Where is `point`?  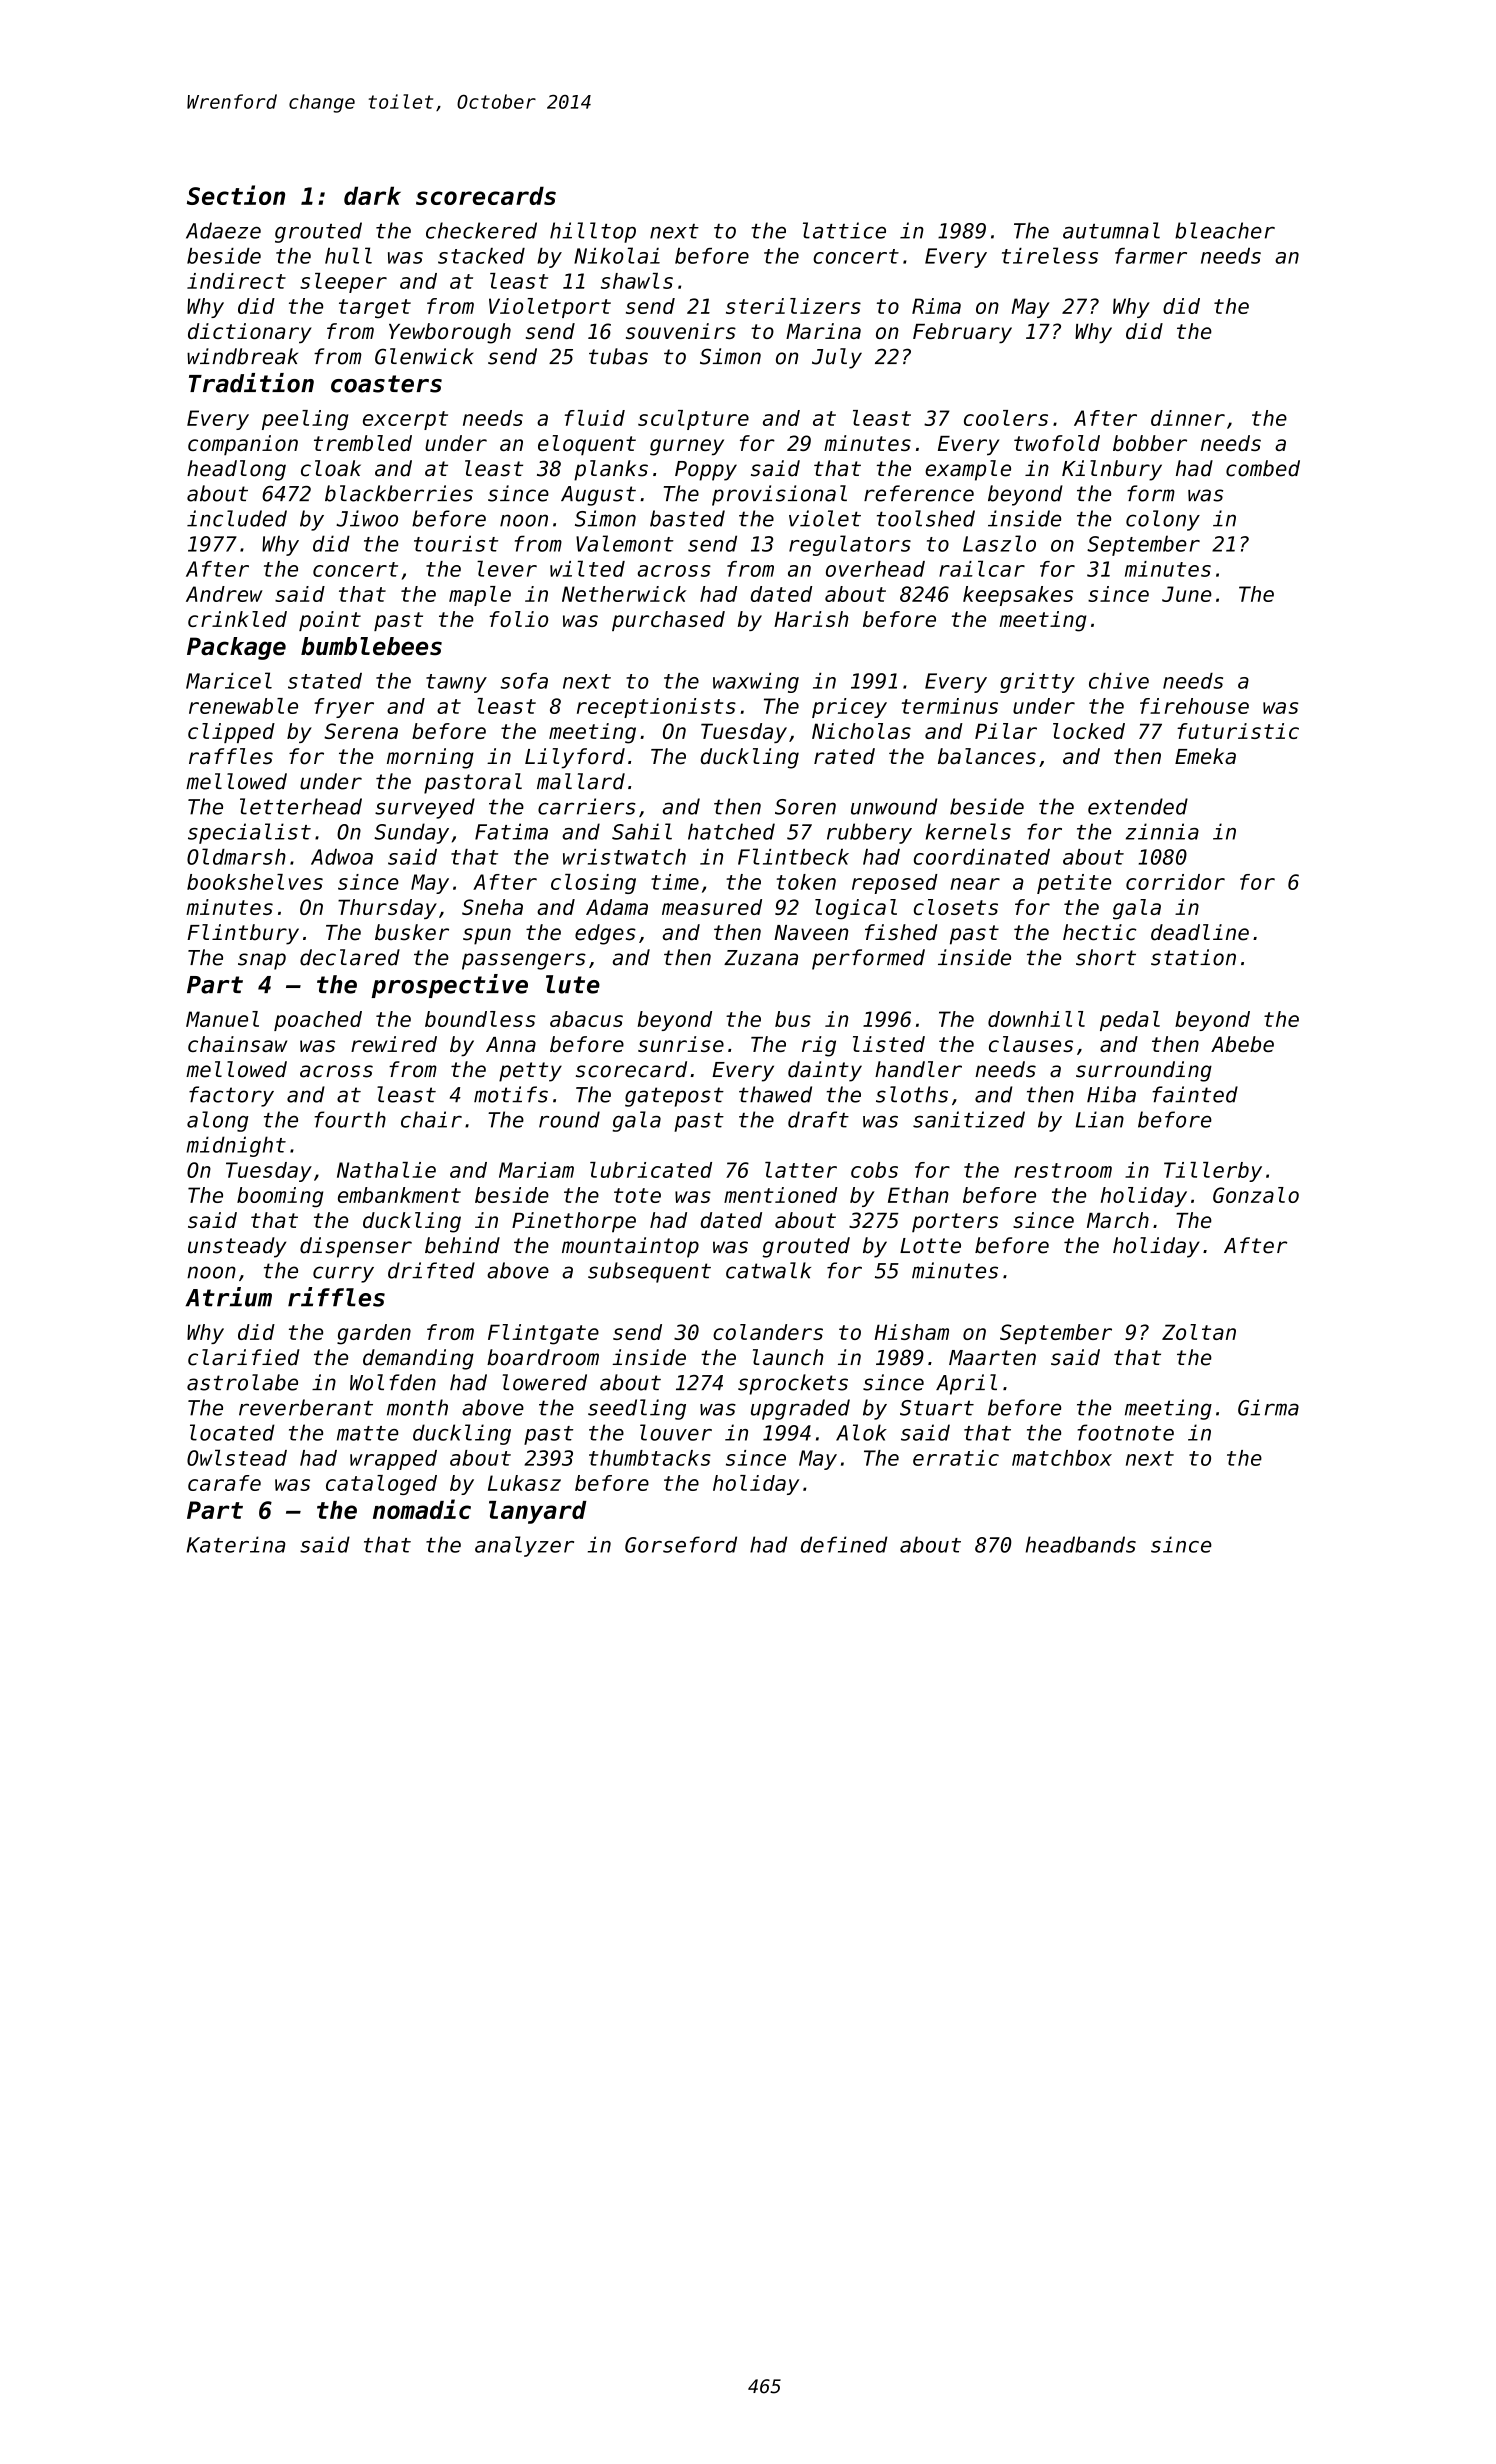
point is located at coordinates (330, 621).
